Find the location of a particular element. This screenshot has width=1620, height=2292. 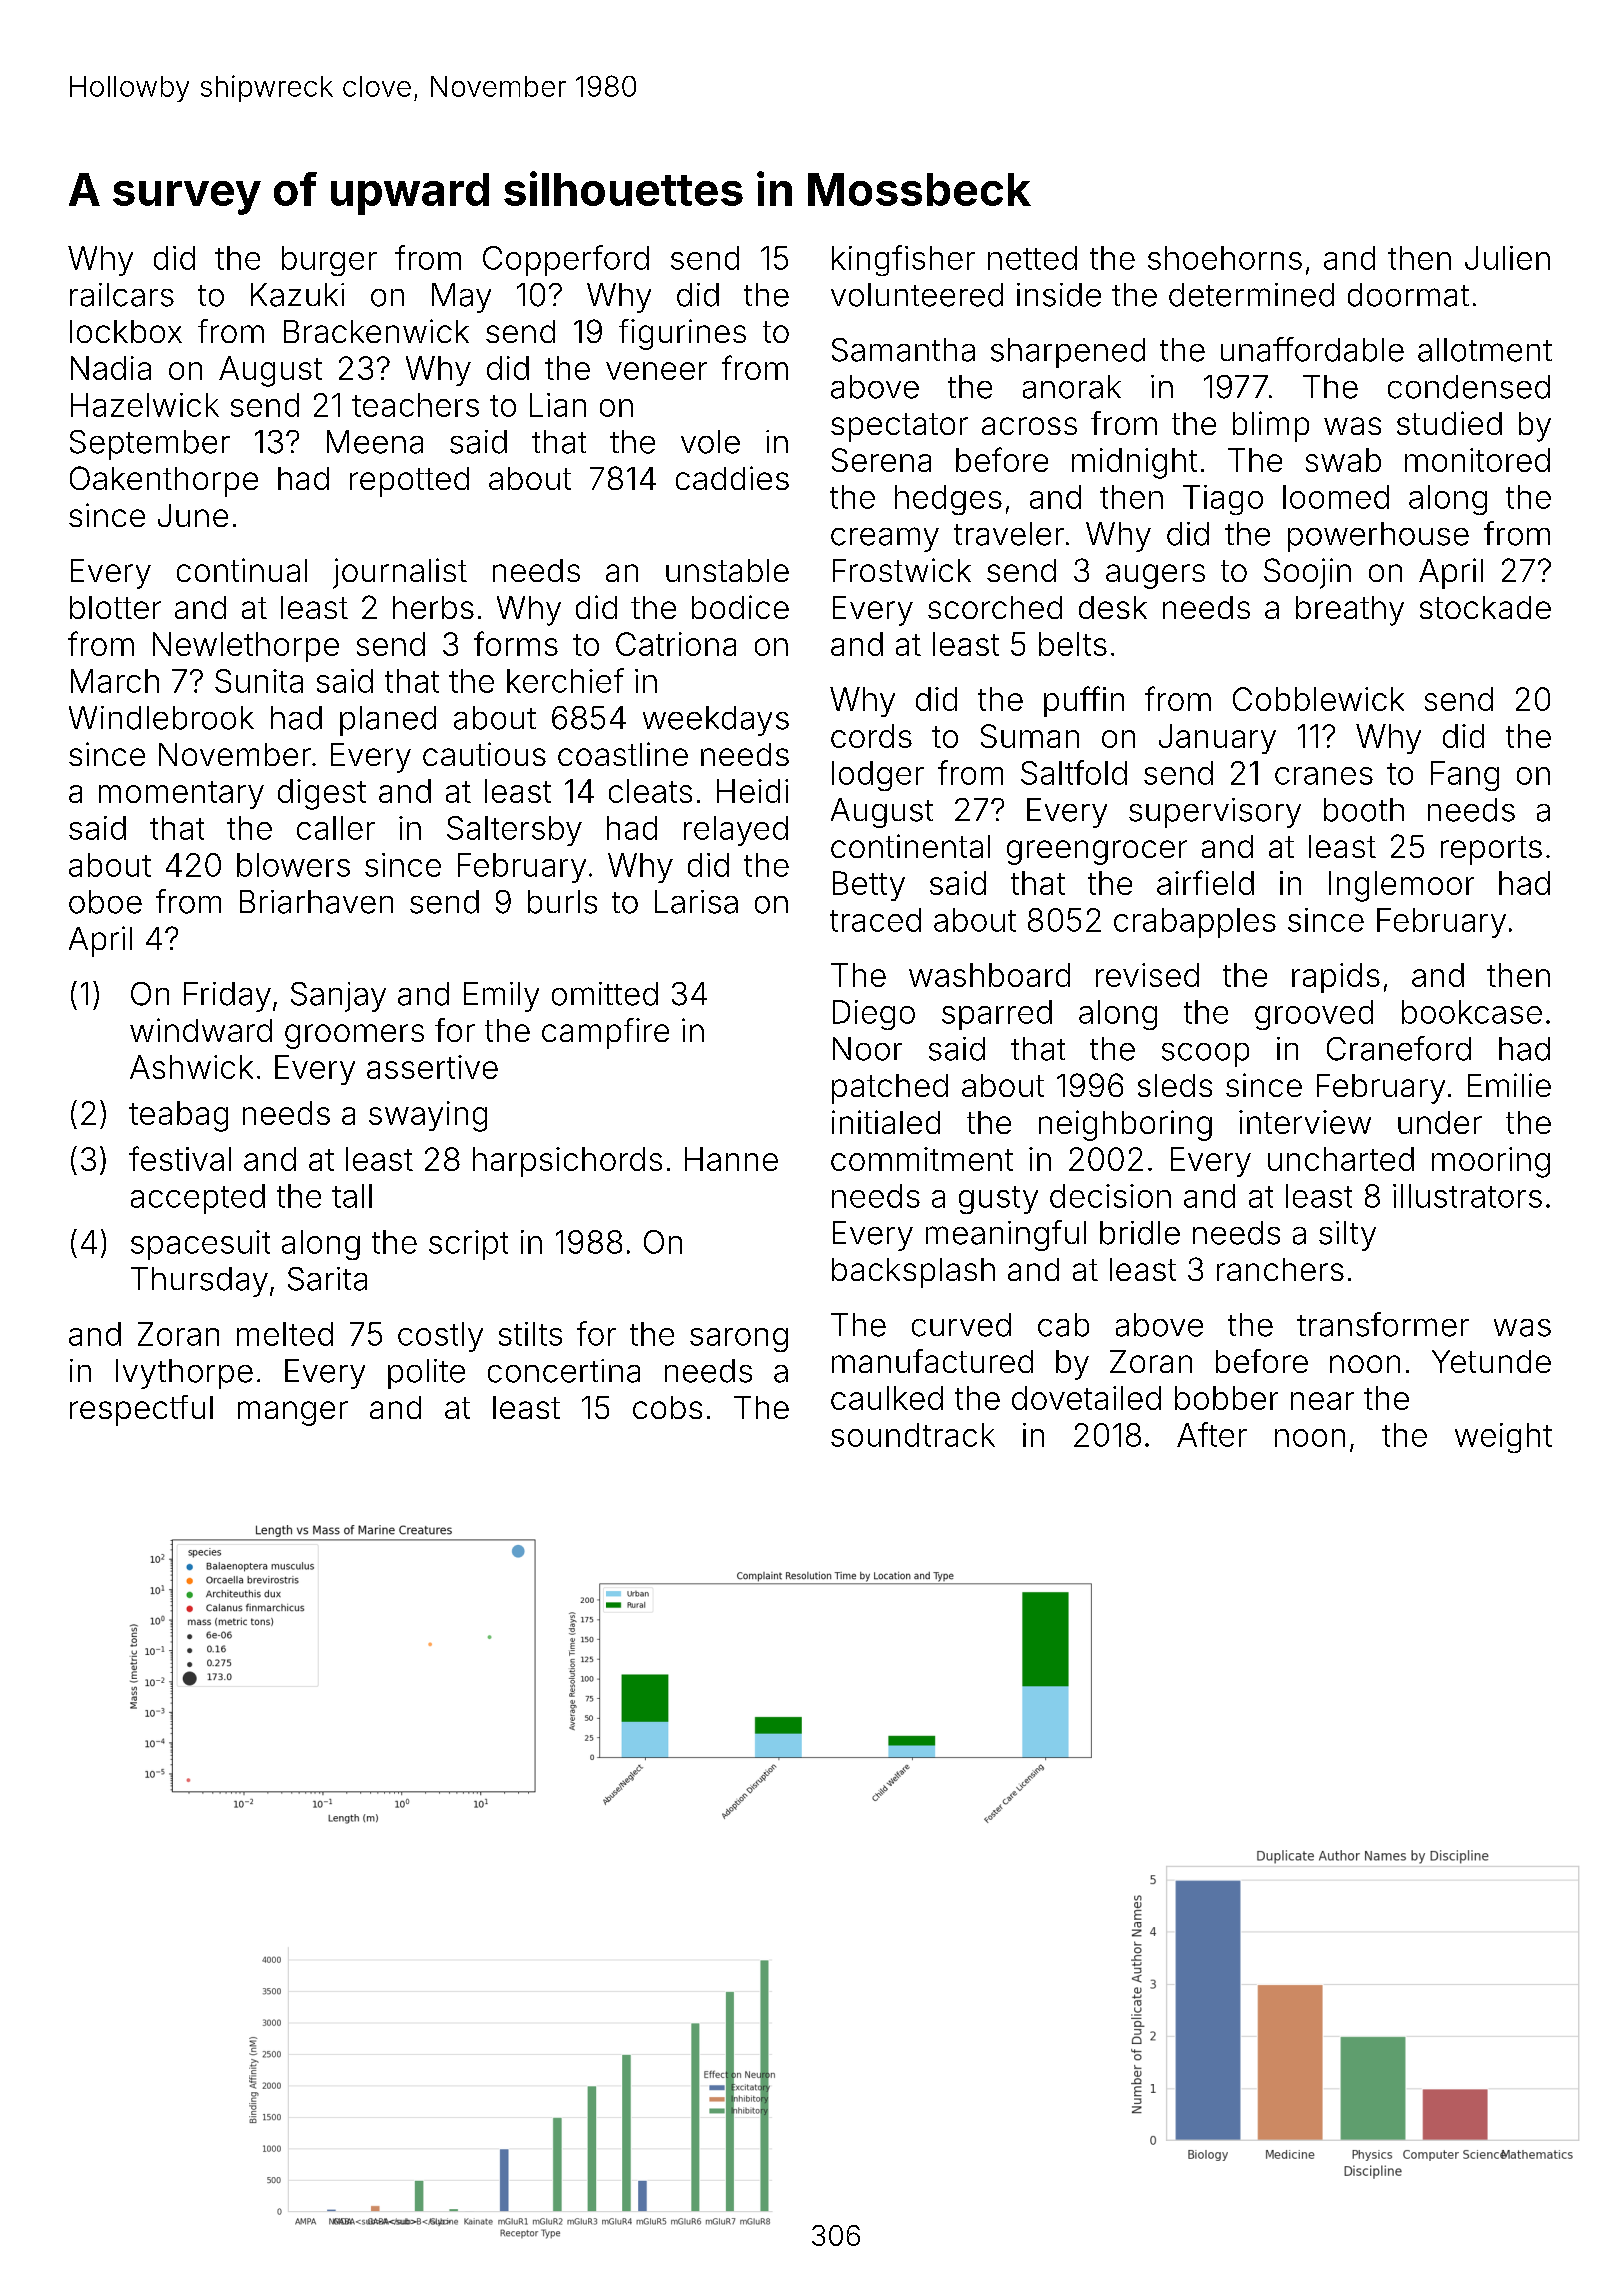

Brackenwick is located at coordinates (376, 331).
